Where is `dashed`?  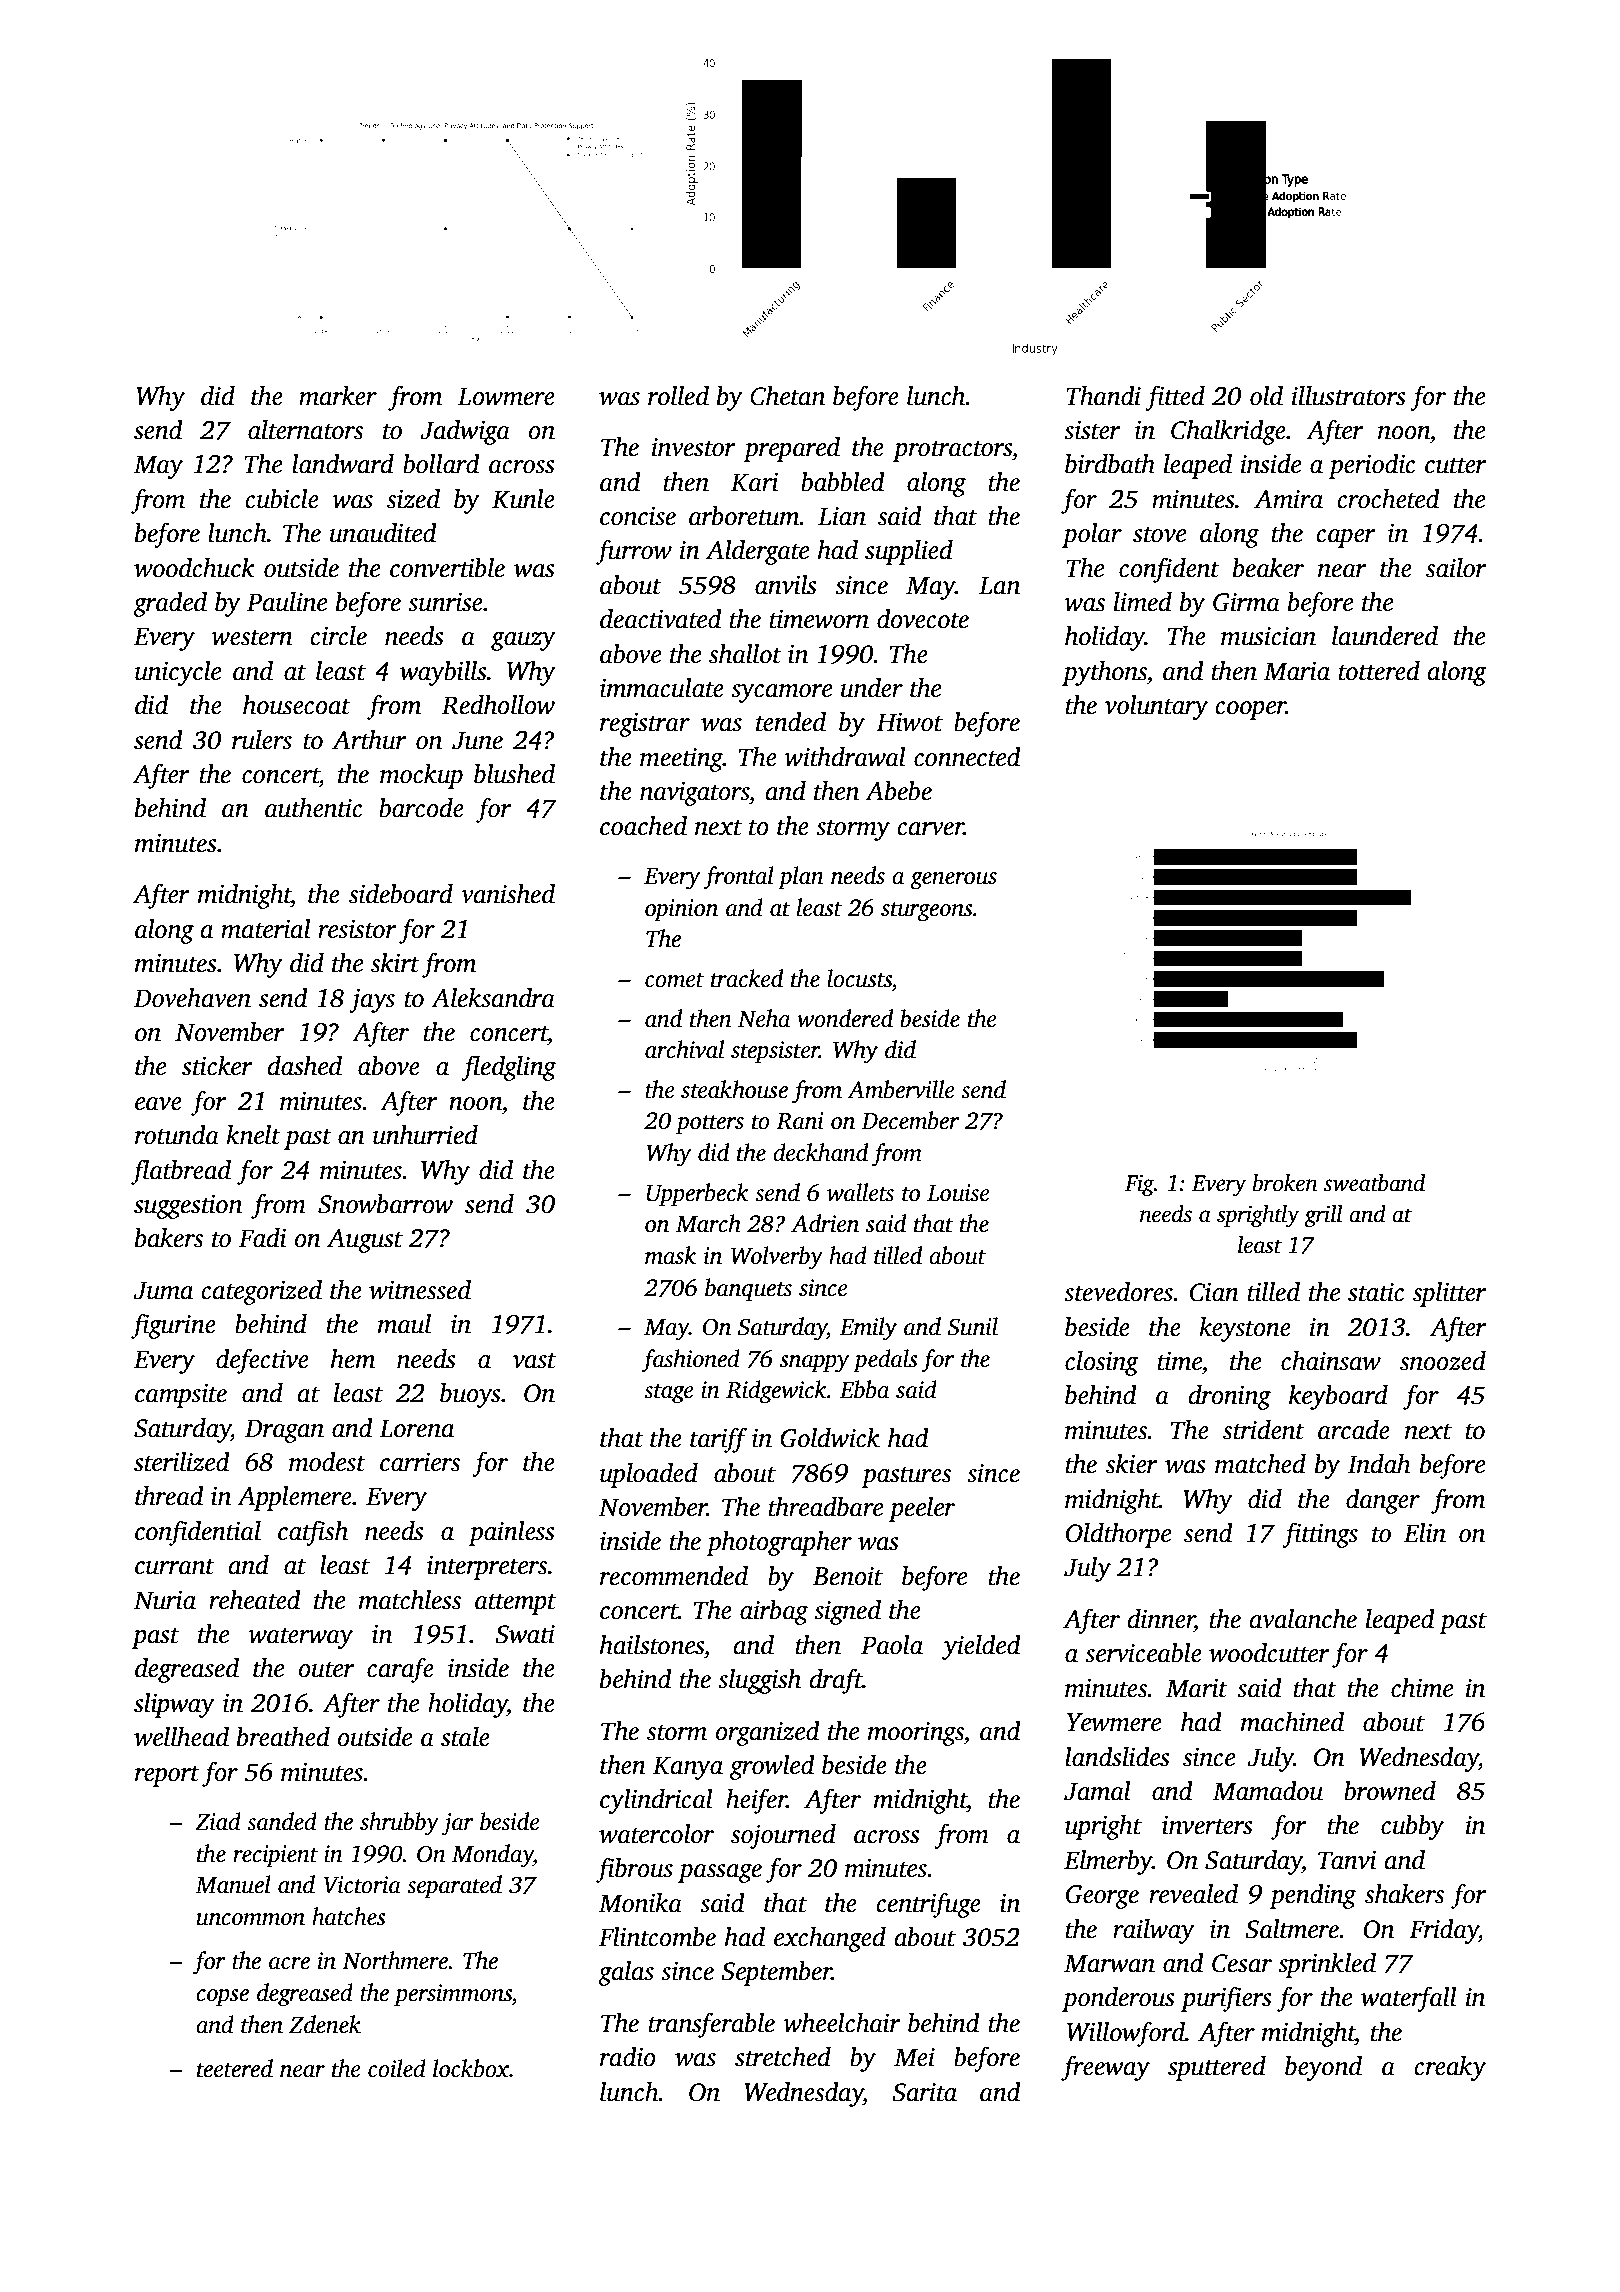 dashed is located at coordinates (305, 1066).
